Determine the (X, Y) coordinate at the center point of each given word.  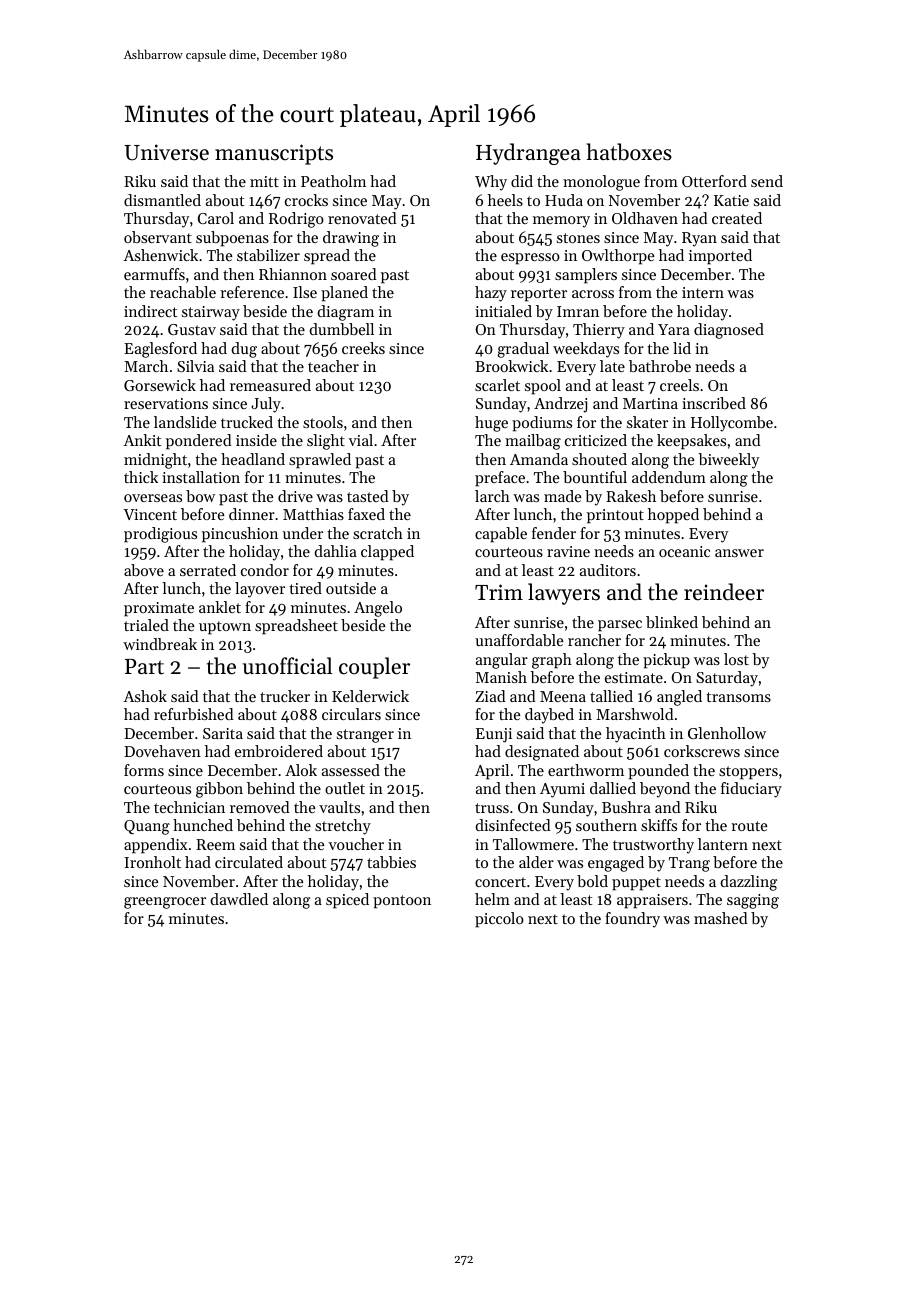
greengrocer (165, 903)
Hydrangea (528, 154)
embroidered (279, 751)
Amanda (539, 459)
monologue (601, 183)
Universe (166, 152)
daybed (549, 716)
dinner (252, 514)
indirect (151, 311)
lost (736, 659)
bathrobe (660, 366)
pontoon (402, 902)
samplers (586, 276)
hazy (491, 294)
